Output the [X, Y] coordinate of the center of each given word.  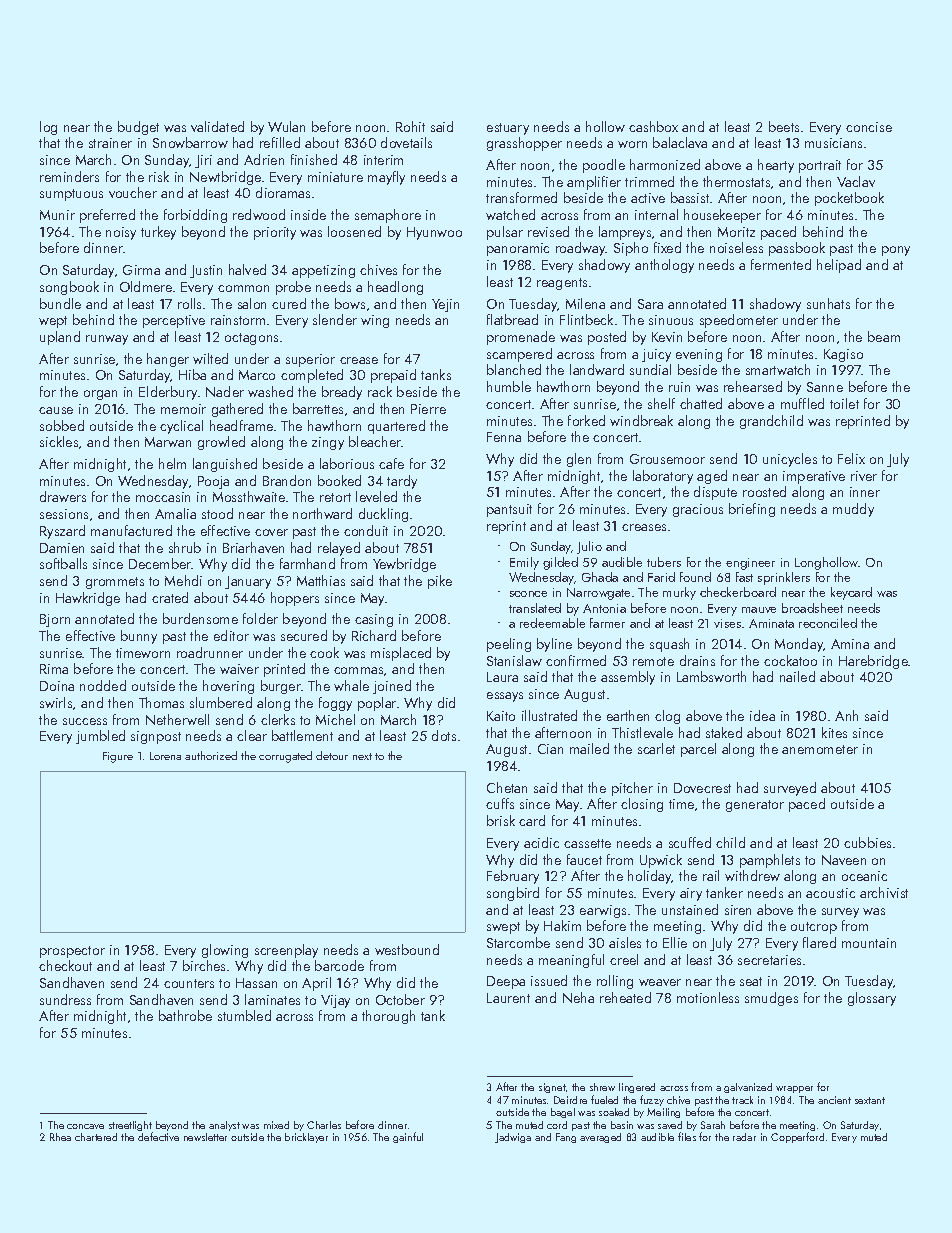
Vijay [335, 1001]
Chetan [507, 787]
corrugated [285, 757]
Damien [62, 548]
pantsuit [509, 510]
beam [884, 336]
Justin [206, 271]
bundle [60, 303]
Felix [851, 458]
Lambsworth [711, 676]
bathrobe [185, 1015]
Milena [585, 303]
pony [896, 251]
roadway [581, 249]
